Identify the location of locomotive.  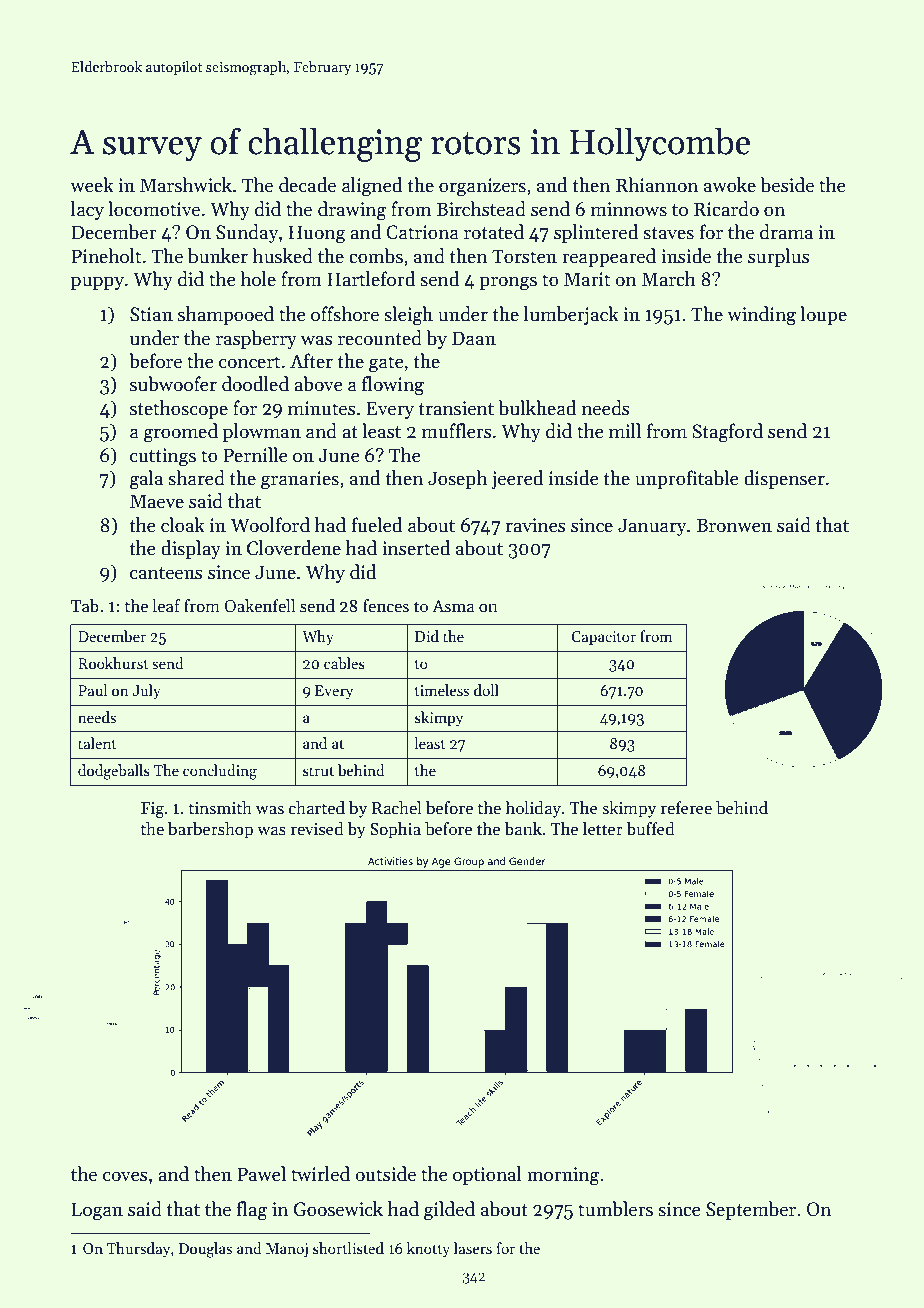
(154, 209).
